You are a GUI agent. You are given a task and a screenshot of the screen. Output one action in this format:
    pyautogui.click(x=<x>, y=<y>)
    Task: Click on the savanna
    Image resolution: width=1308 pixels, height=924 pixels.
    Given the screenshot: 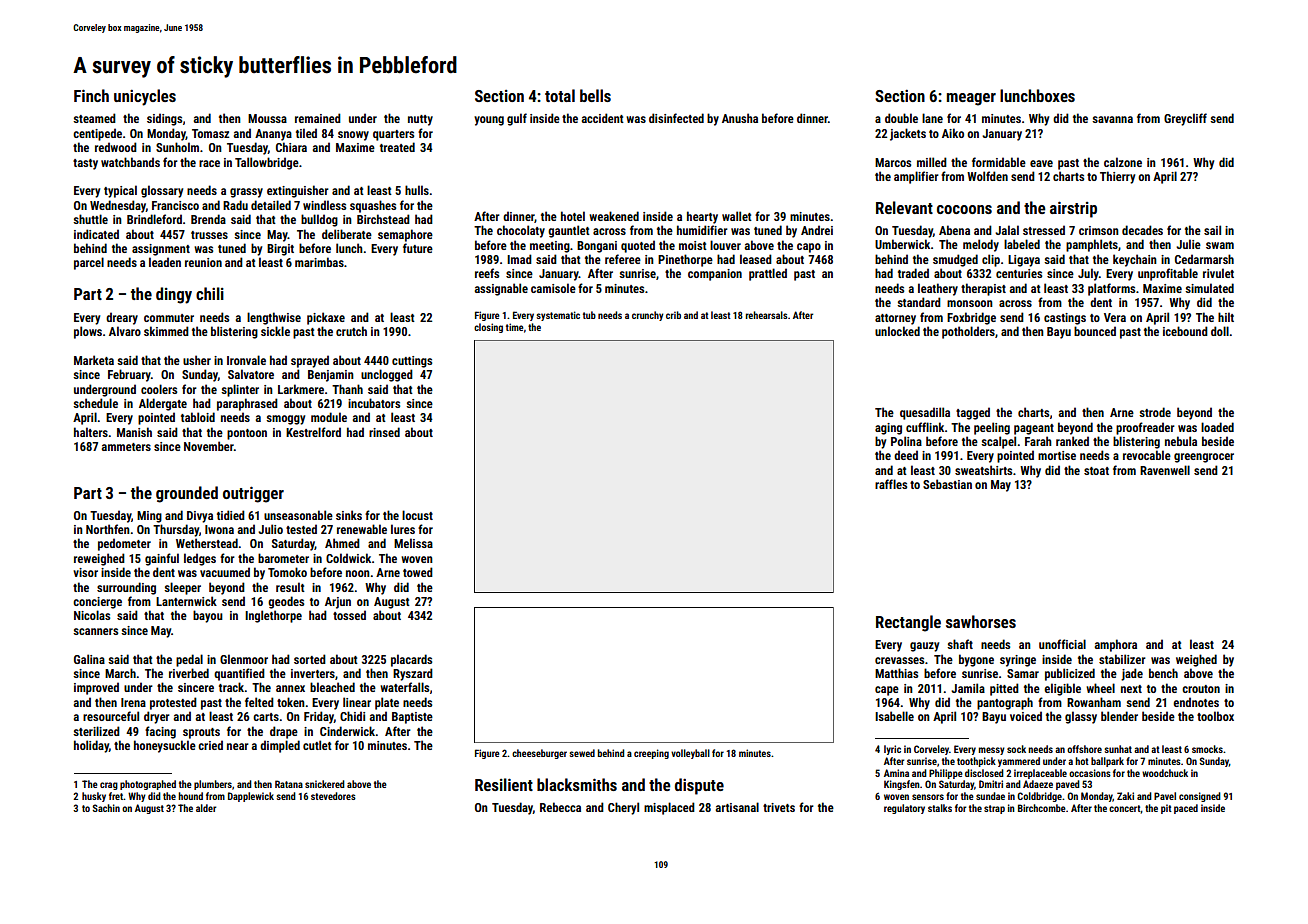 What is the action you would take?
    pyautogui.click(x=1112, y=119)
